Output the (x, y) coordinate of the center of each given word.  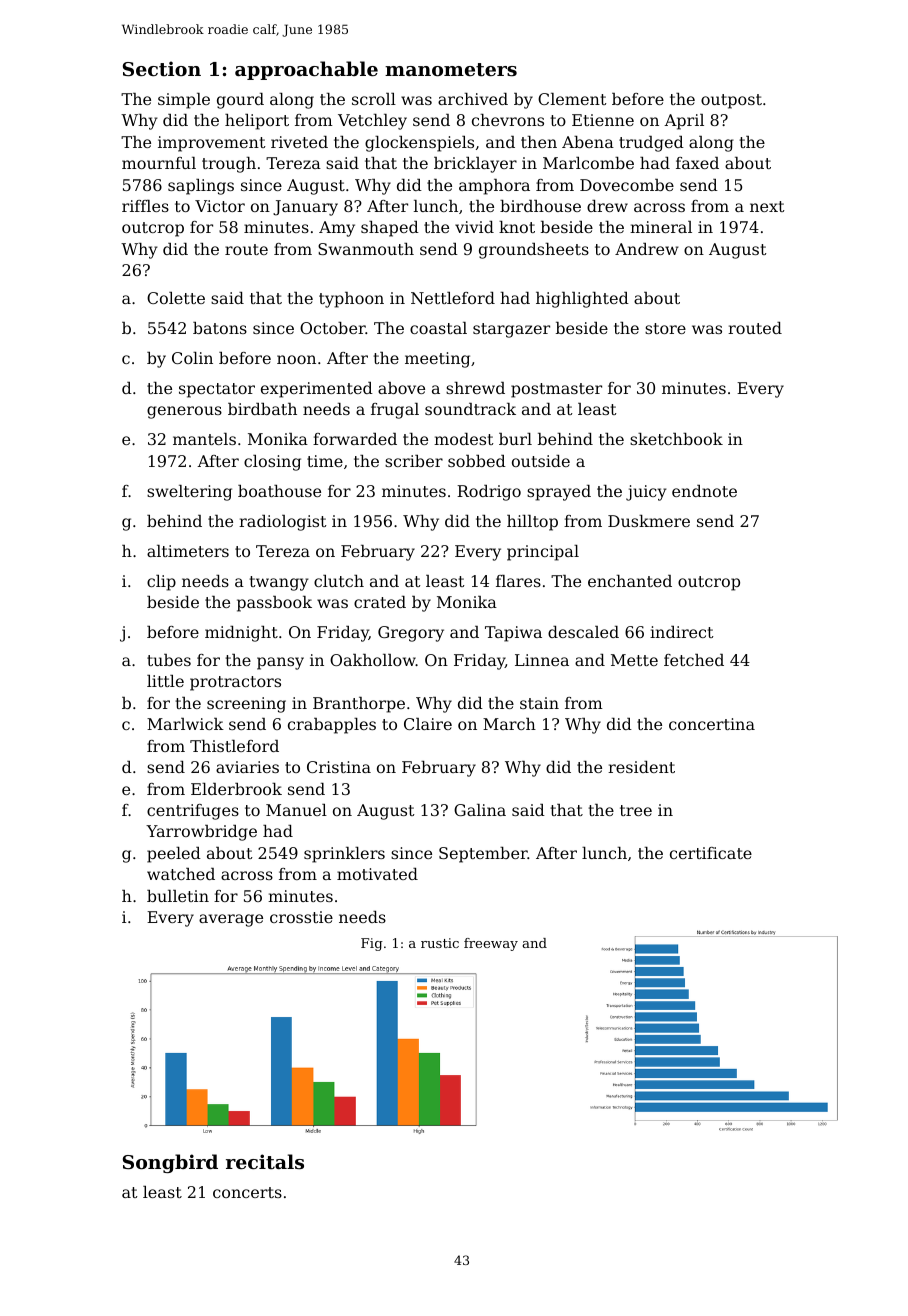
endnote (704, 491)
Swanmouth (366, 249)
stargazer (511, 330)
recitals (265, 1162)
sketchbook (676, 439)
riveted (299, 142)
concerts (247, 1192)
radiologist (282, 523)
